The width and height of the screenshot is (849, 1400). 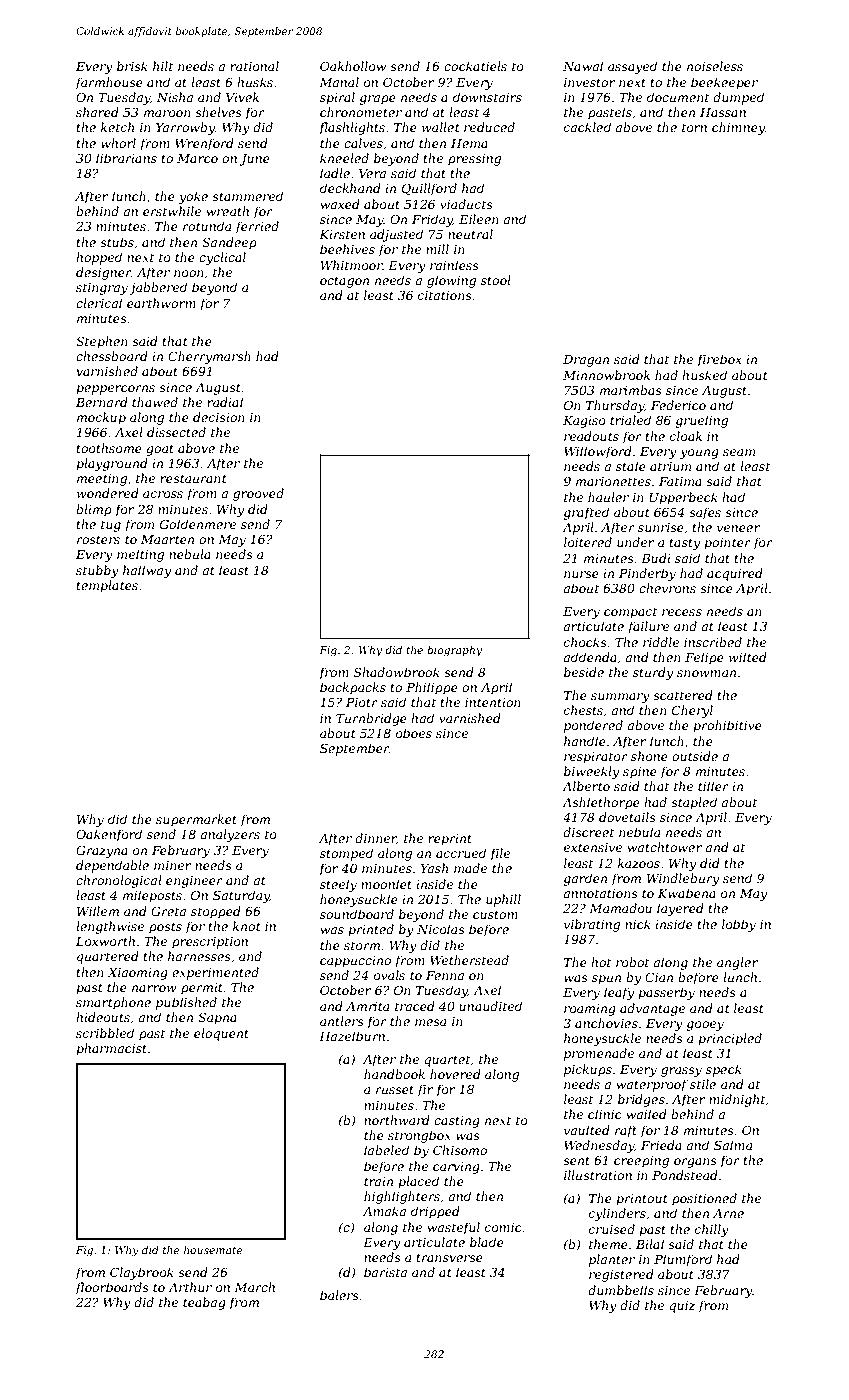 What do you see at coordinates (703, 1084) in the screenshot?
I see `stile` at bounding box center [703, 1084].
